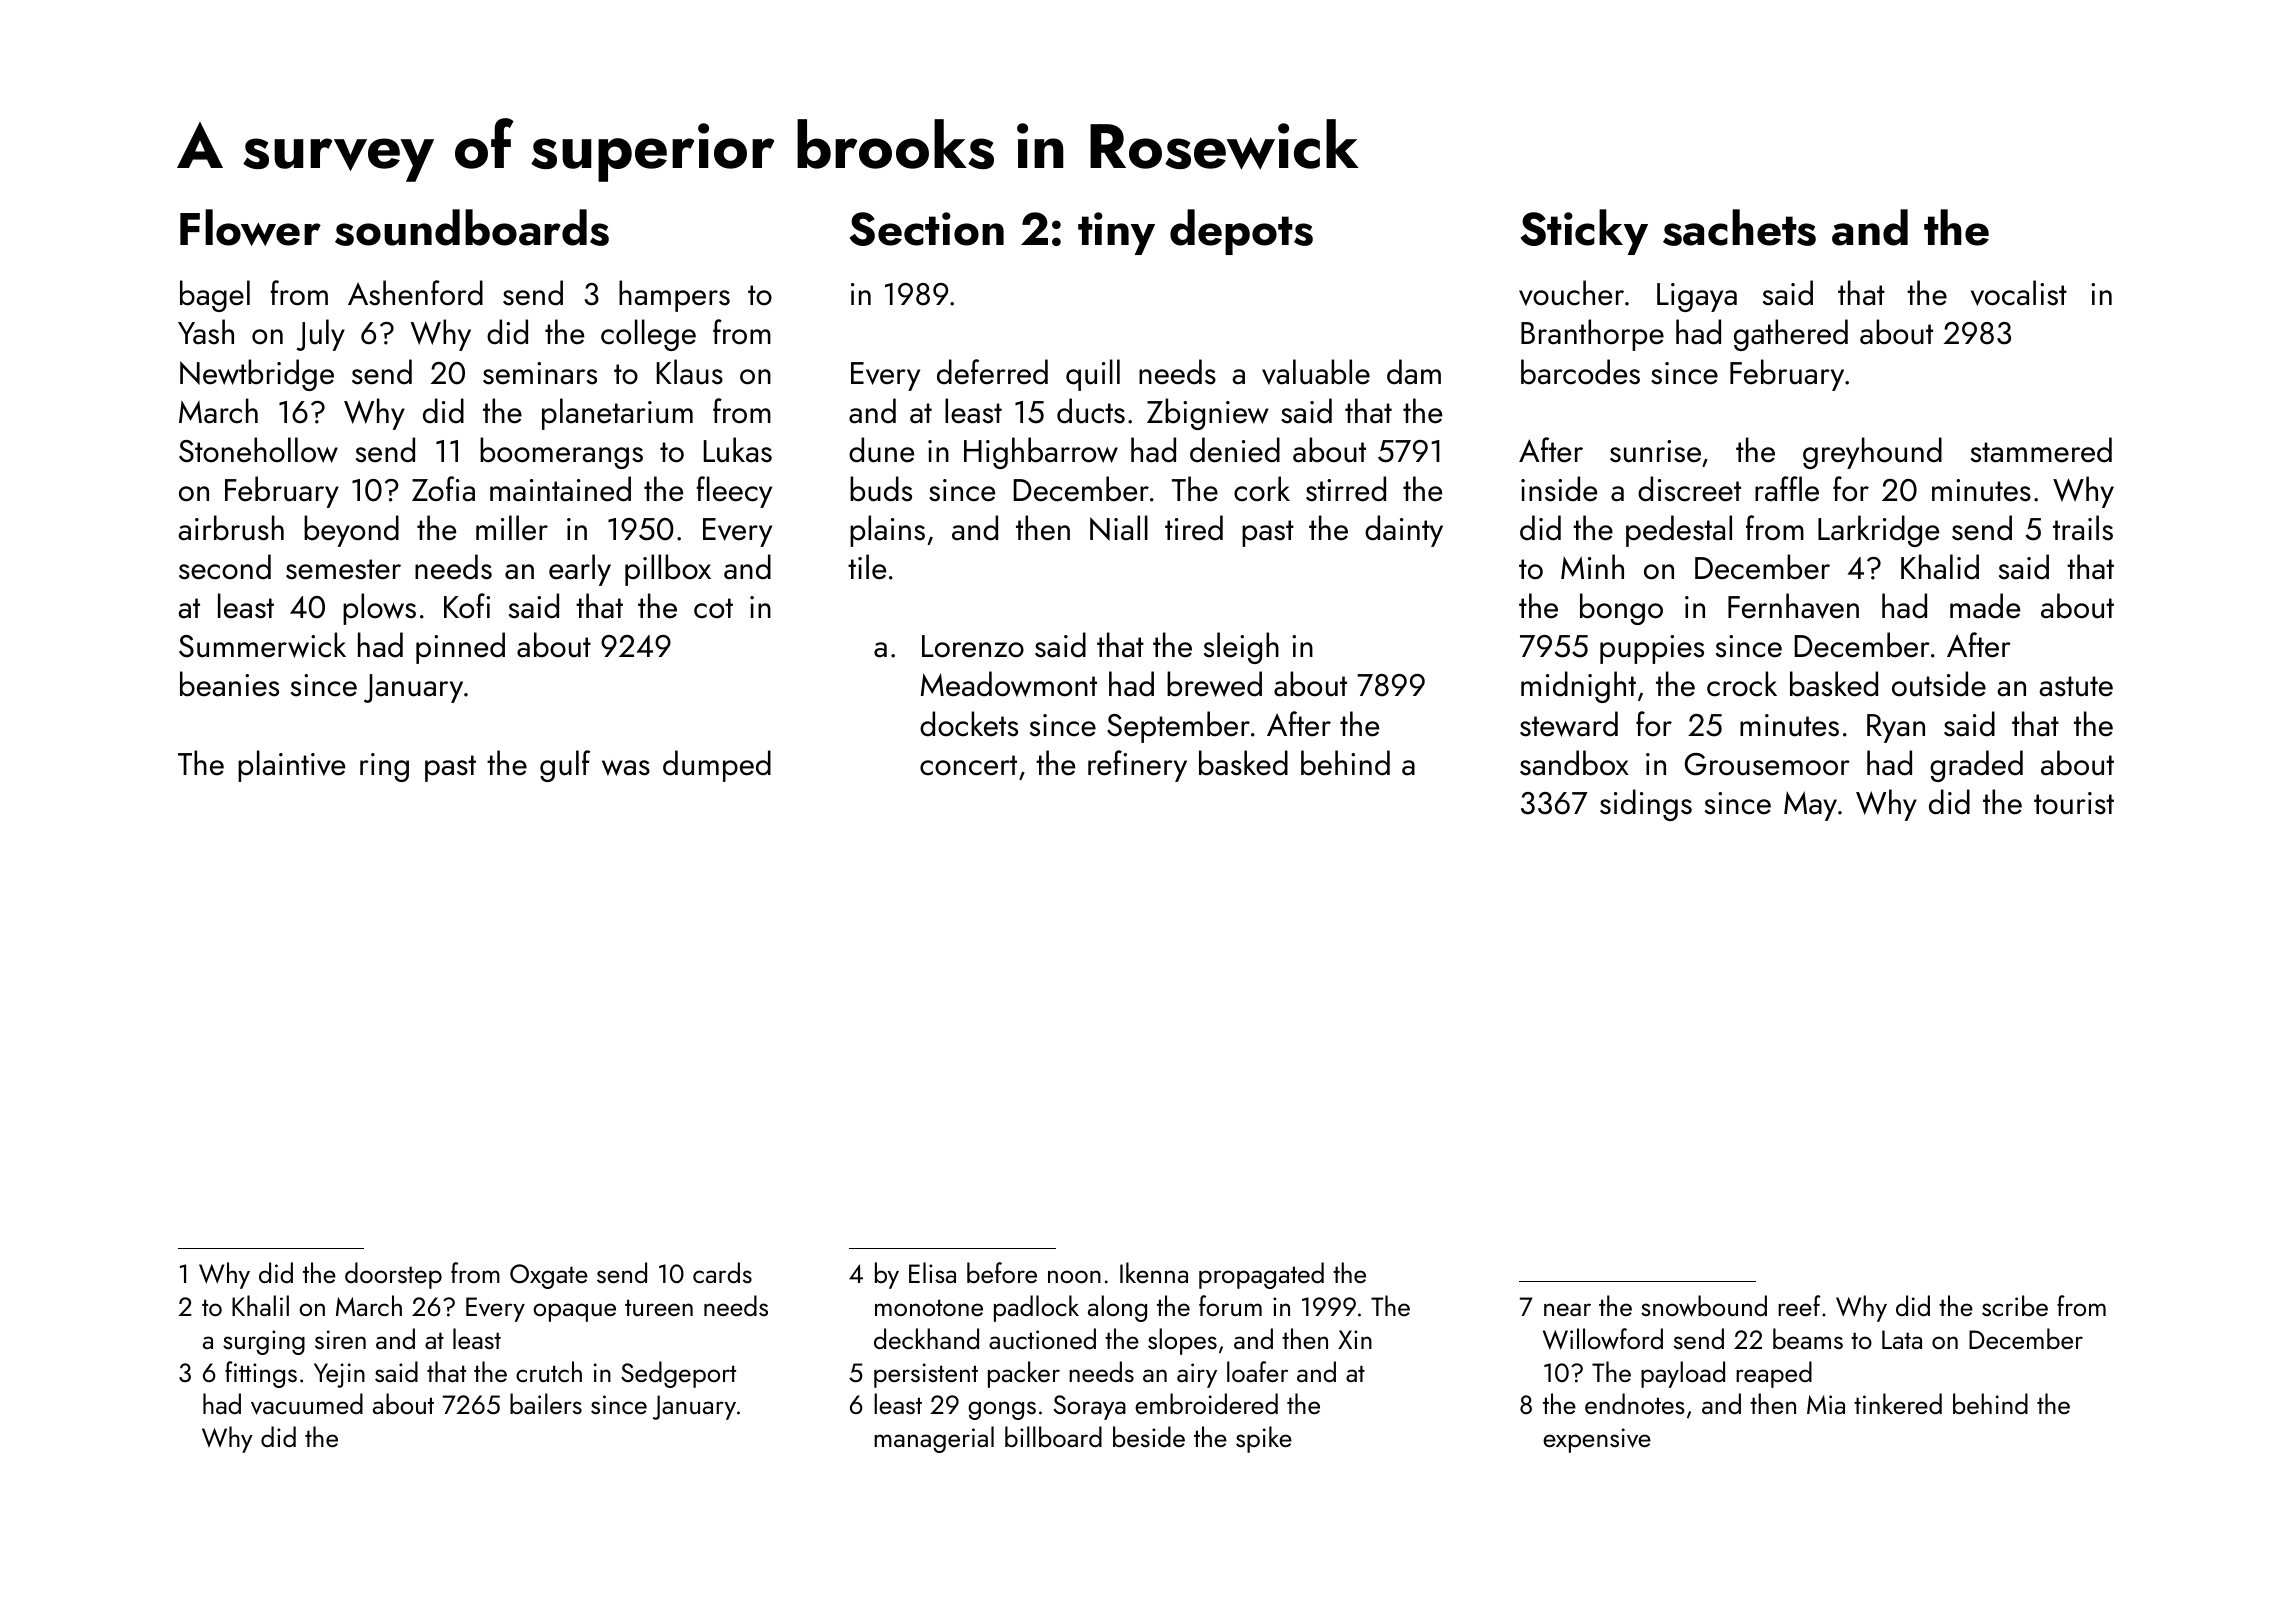 Image resolution: width=2292 pixels, height=1620 pixels. What do you see at coordinates (1116, 233) in the page?
I see `tiny` at bounding box center [1116, 233].
